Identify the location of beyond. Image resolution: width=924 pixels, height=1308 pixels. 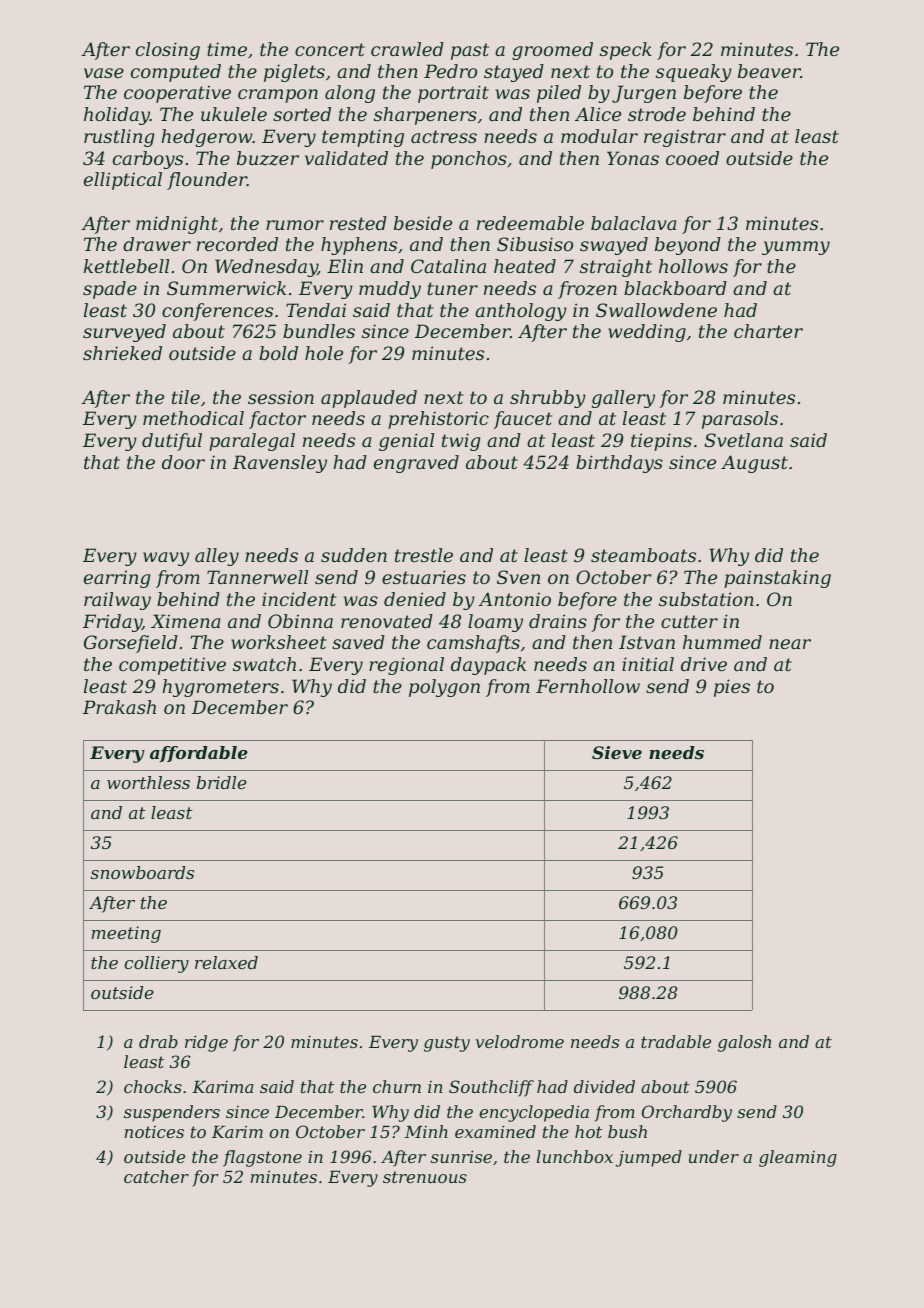
(688, 246).
